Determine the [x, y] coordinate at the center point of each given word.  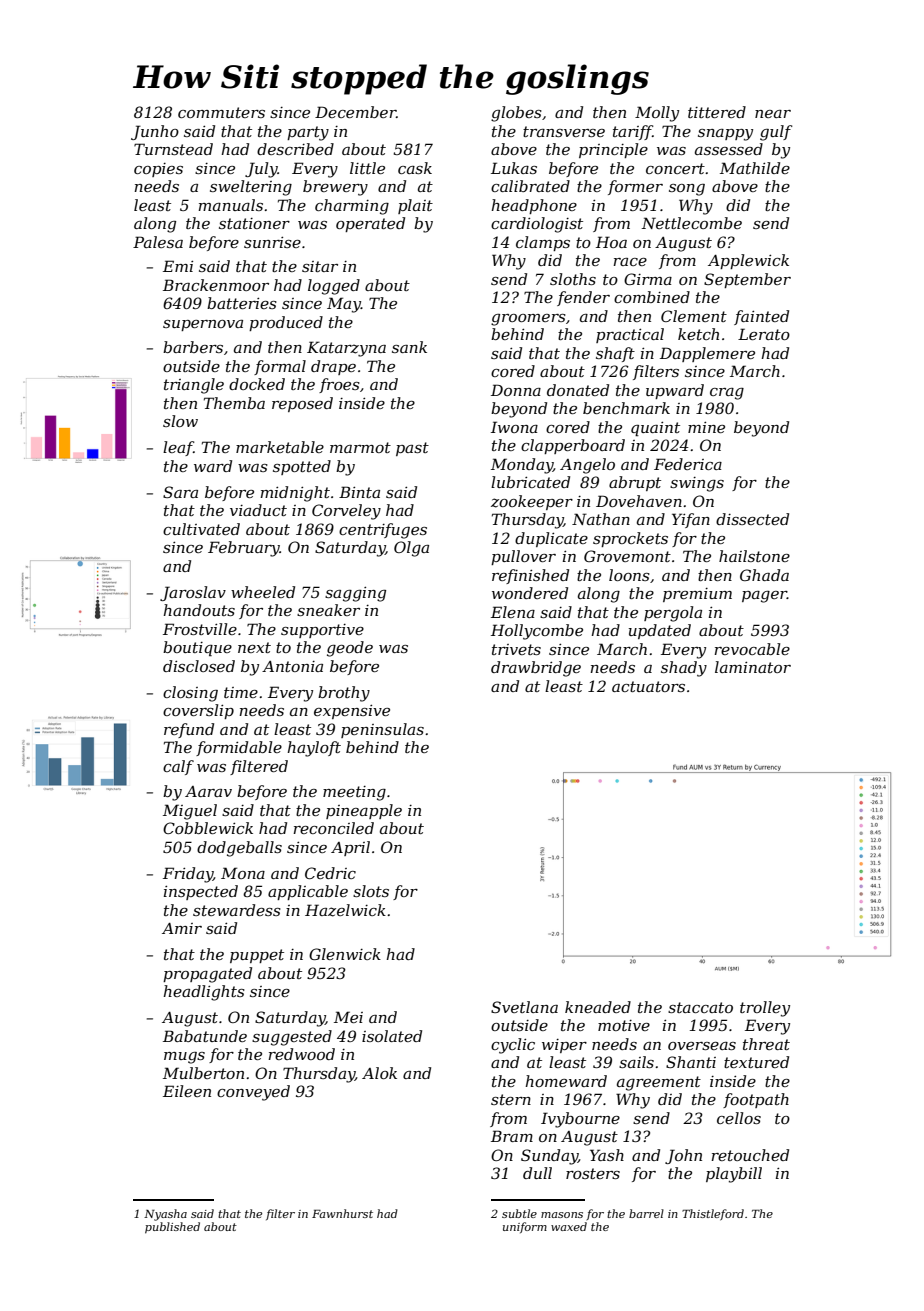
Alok [379, 1073]
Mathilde [755, 168]
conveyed [253, 1093]
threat [766, 1044]
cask [415, 168]
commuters [221, 112]
